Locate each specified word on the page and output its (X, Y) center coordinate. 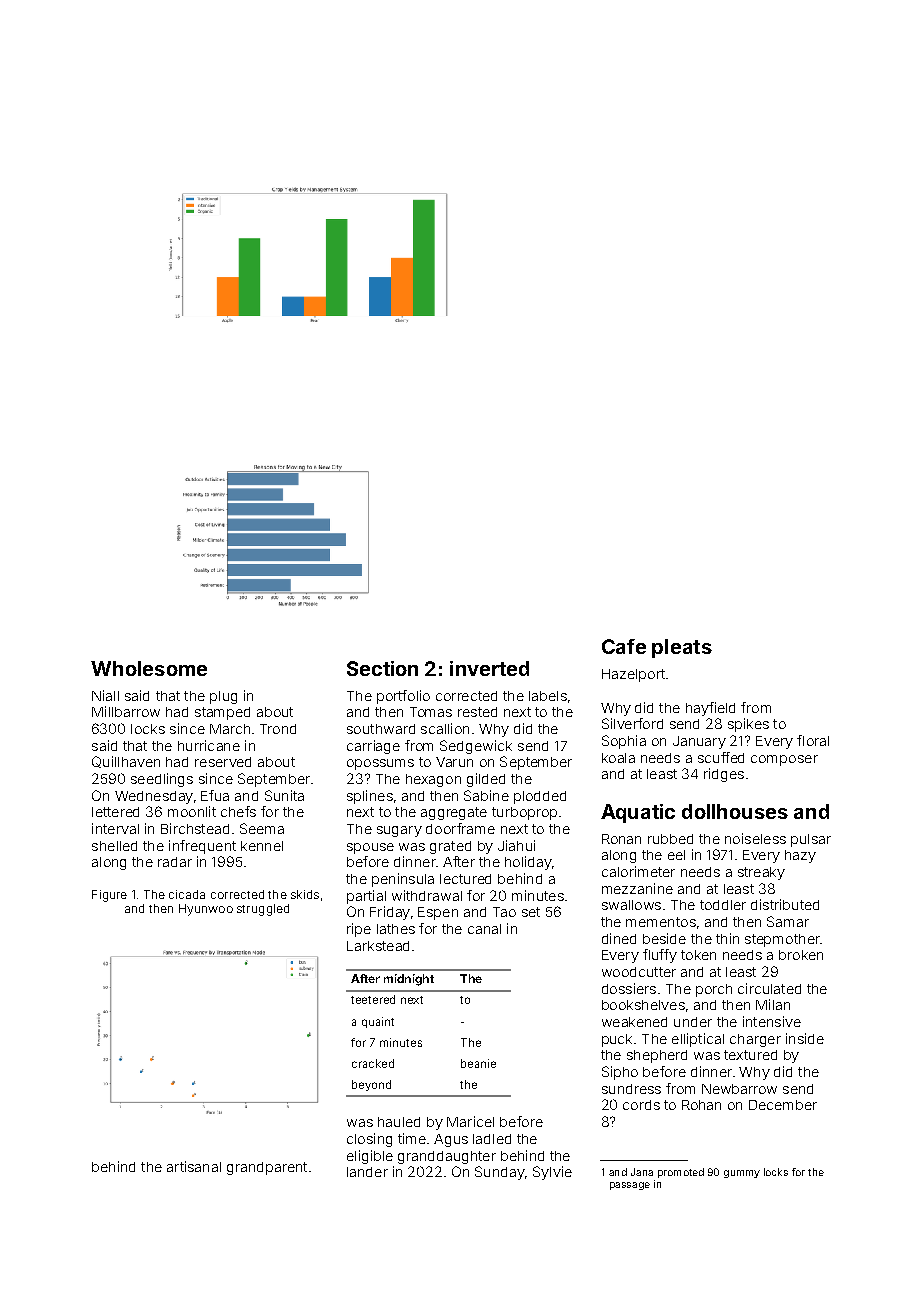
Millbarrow (126, 711)
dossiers (629, 988)
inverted (489, 668)
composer (784, 760)
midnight (409, 980)
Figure (109, 896)
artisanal (194, 1166)
